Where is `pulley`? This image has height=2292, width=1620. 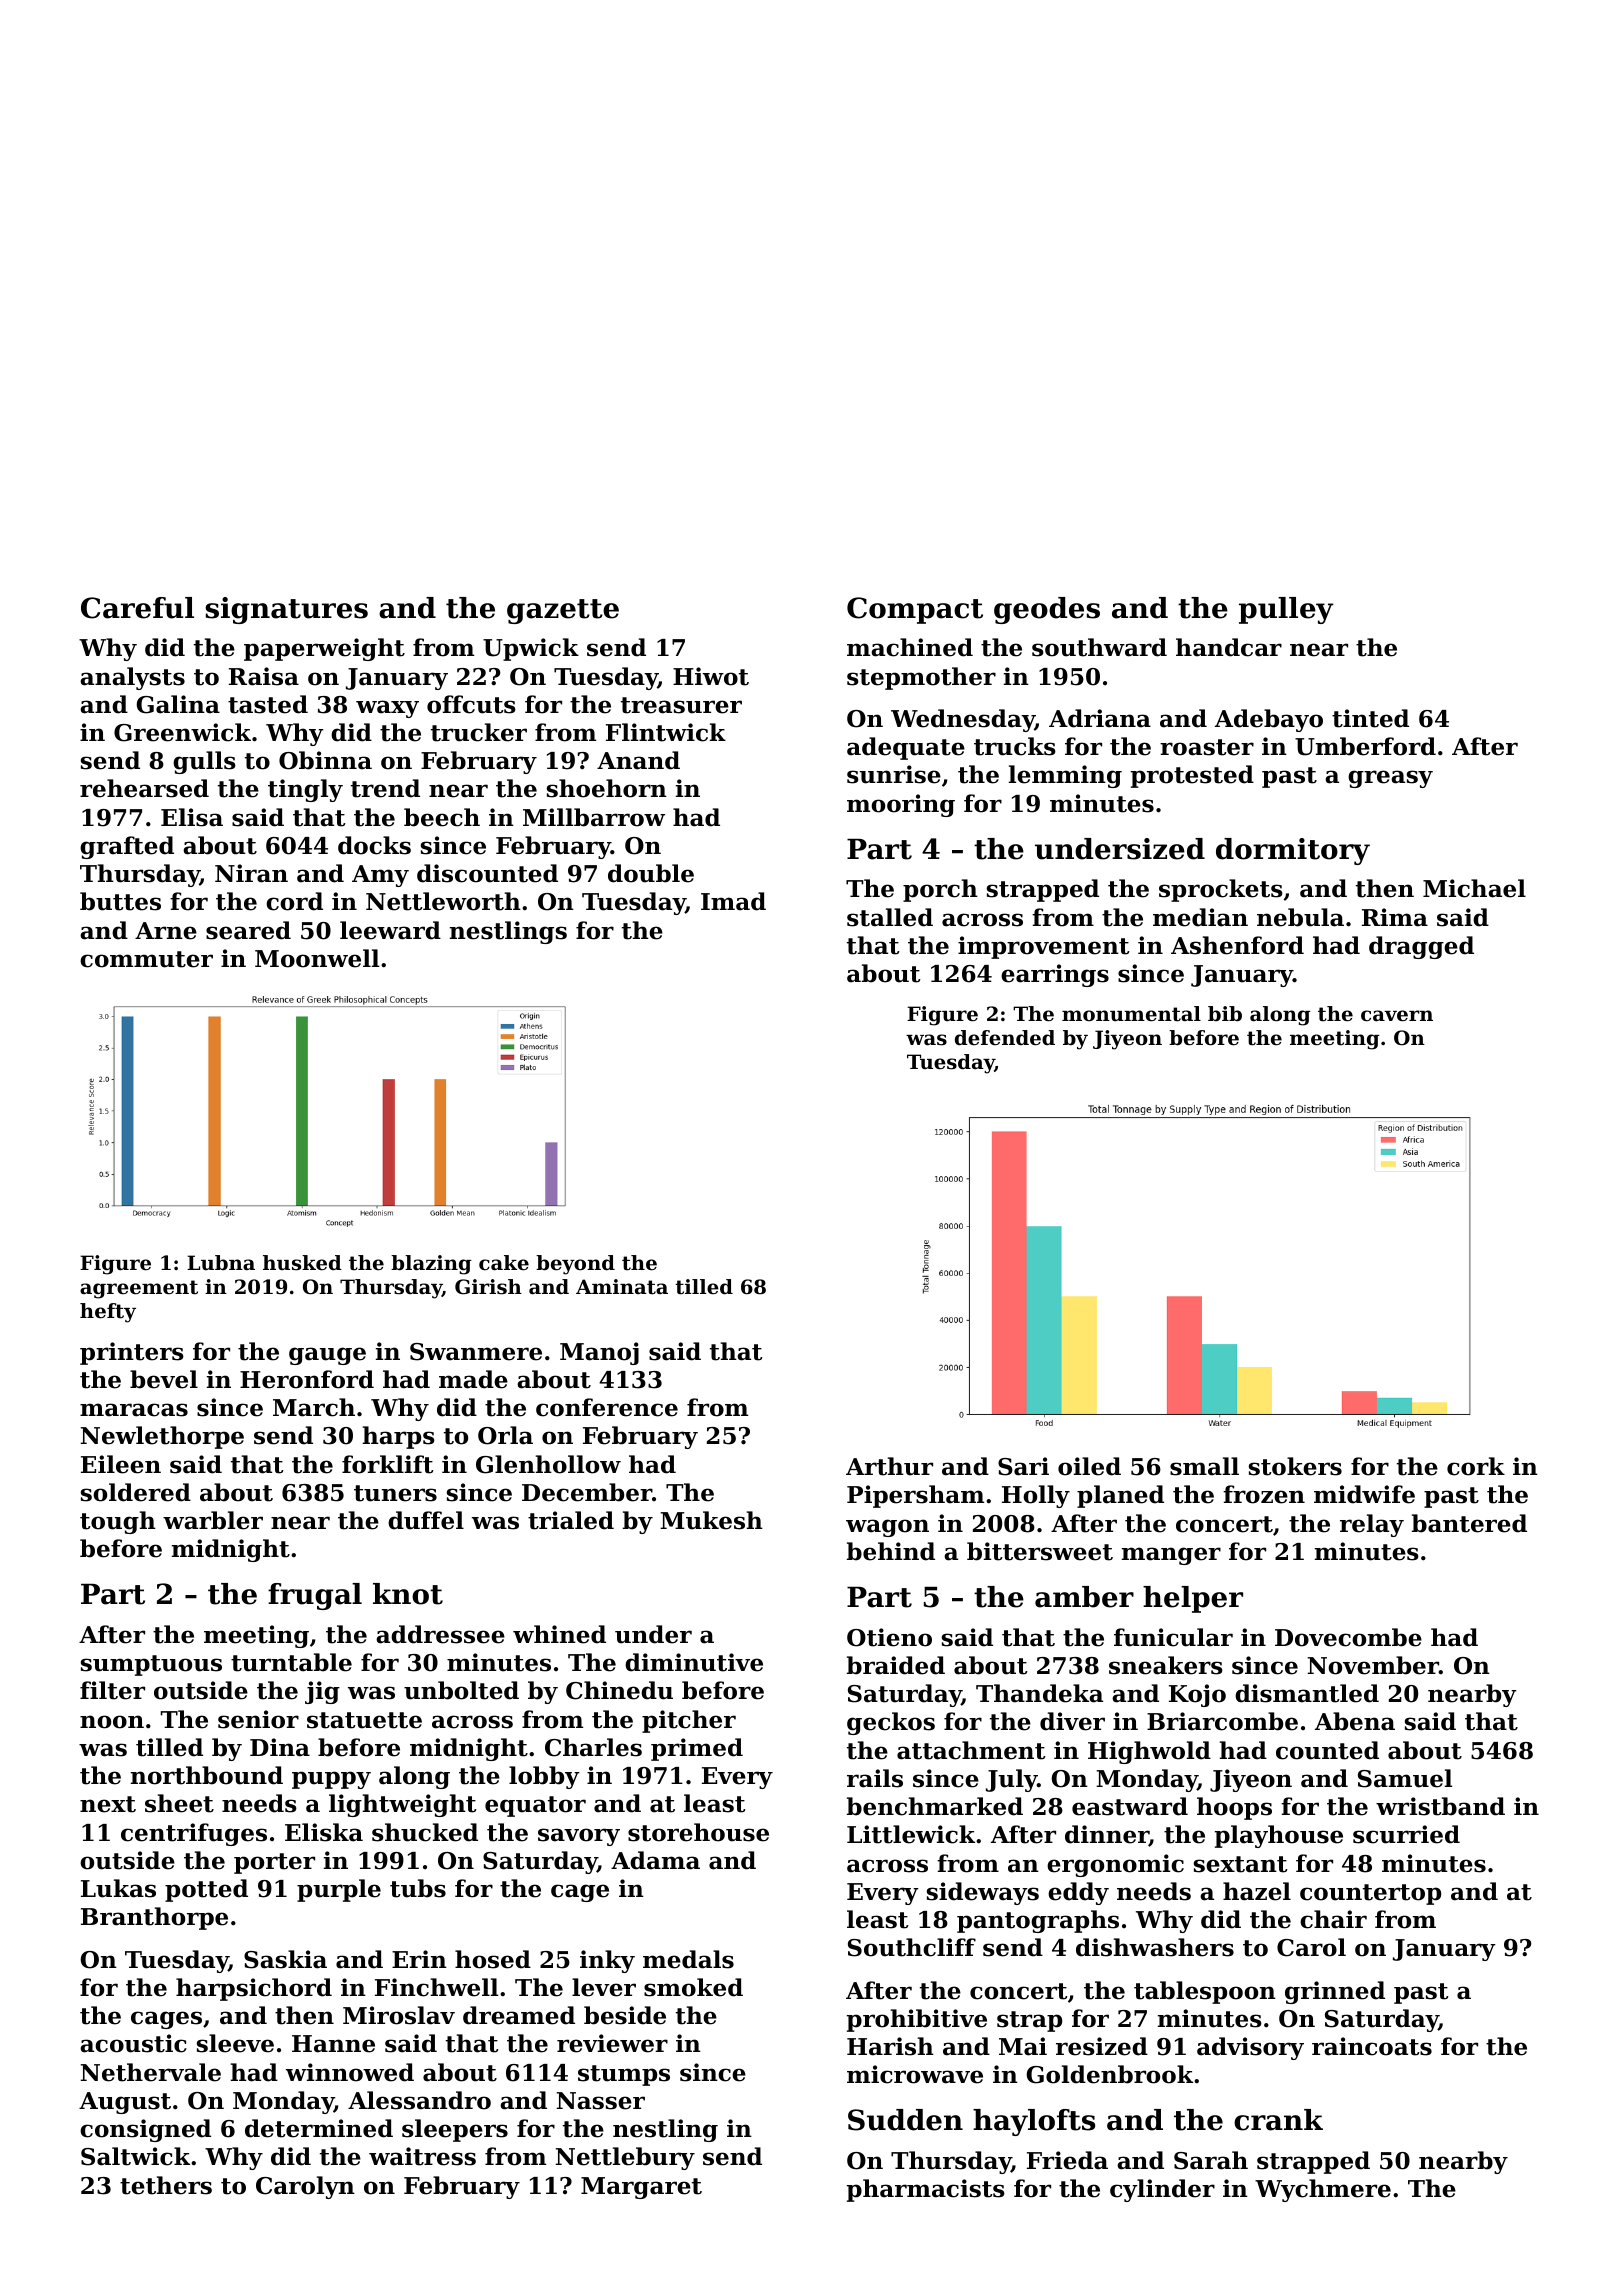 pulley is located at coordinates (1286, 610).
